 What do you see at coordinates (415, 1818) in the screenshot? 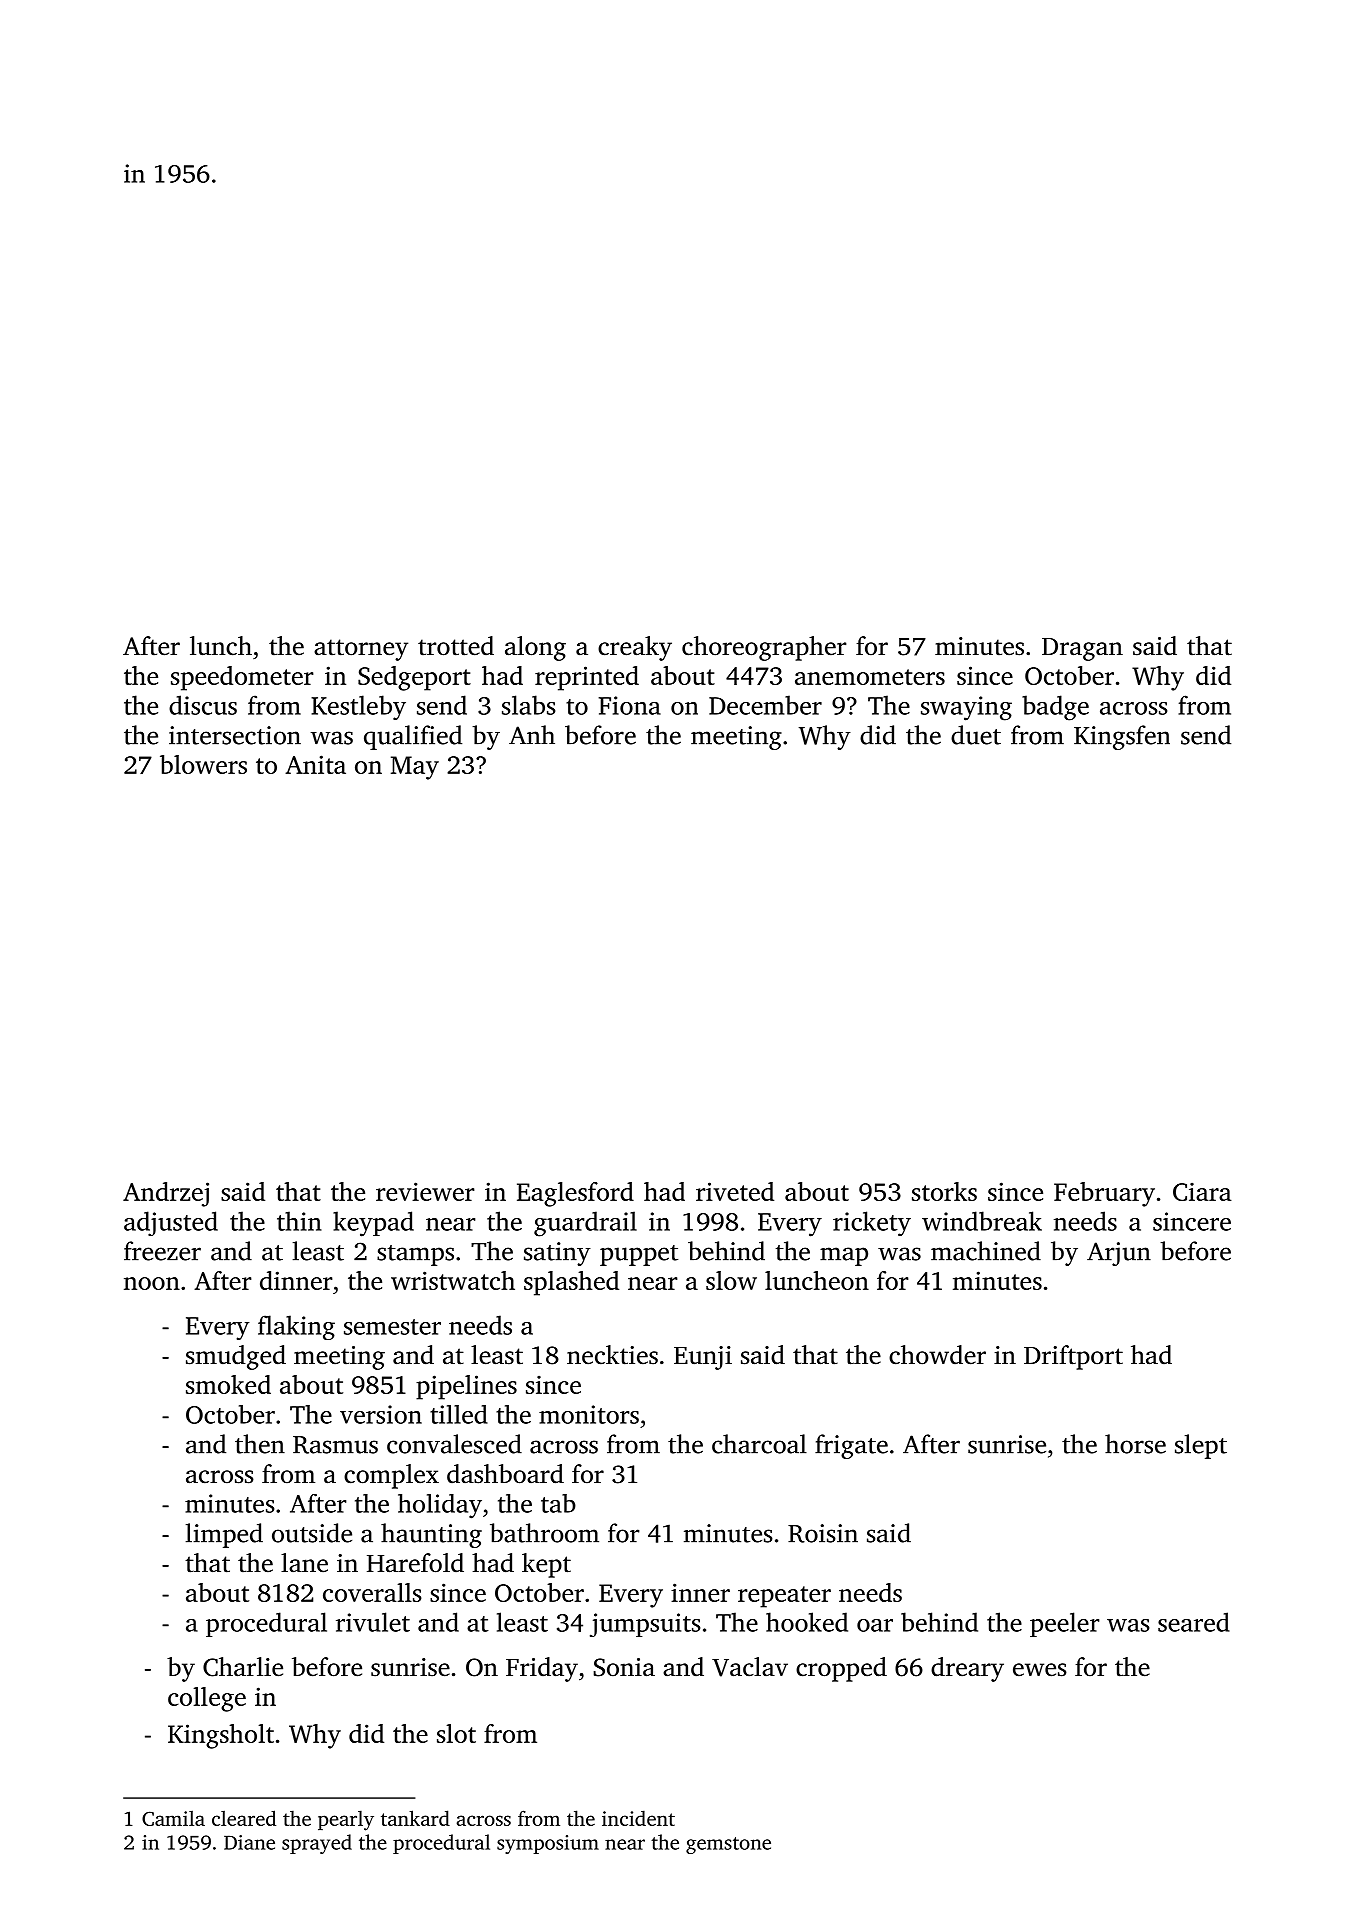
I see `tankard` at bounding box center [415, 1818].
